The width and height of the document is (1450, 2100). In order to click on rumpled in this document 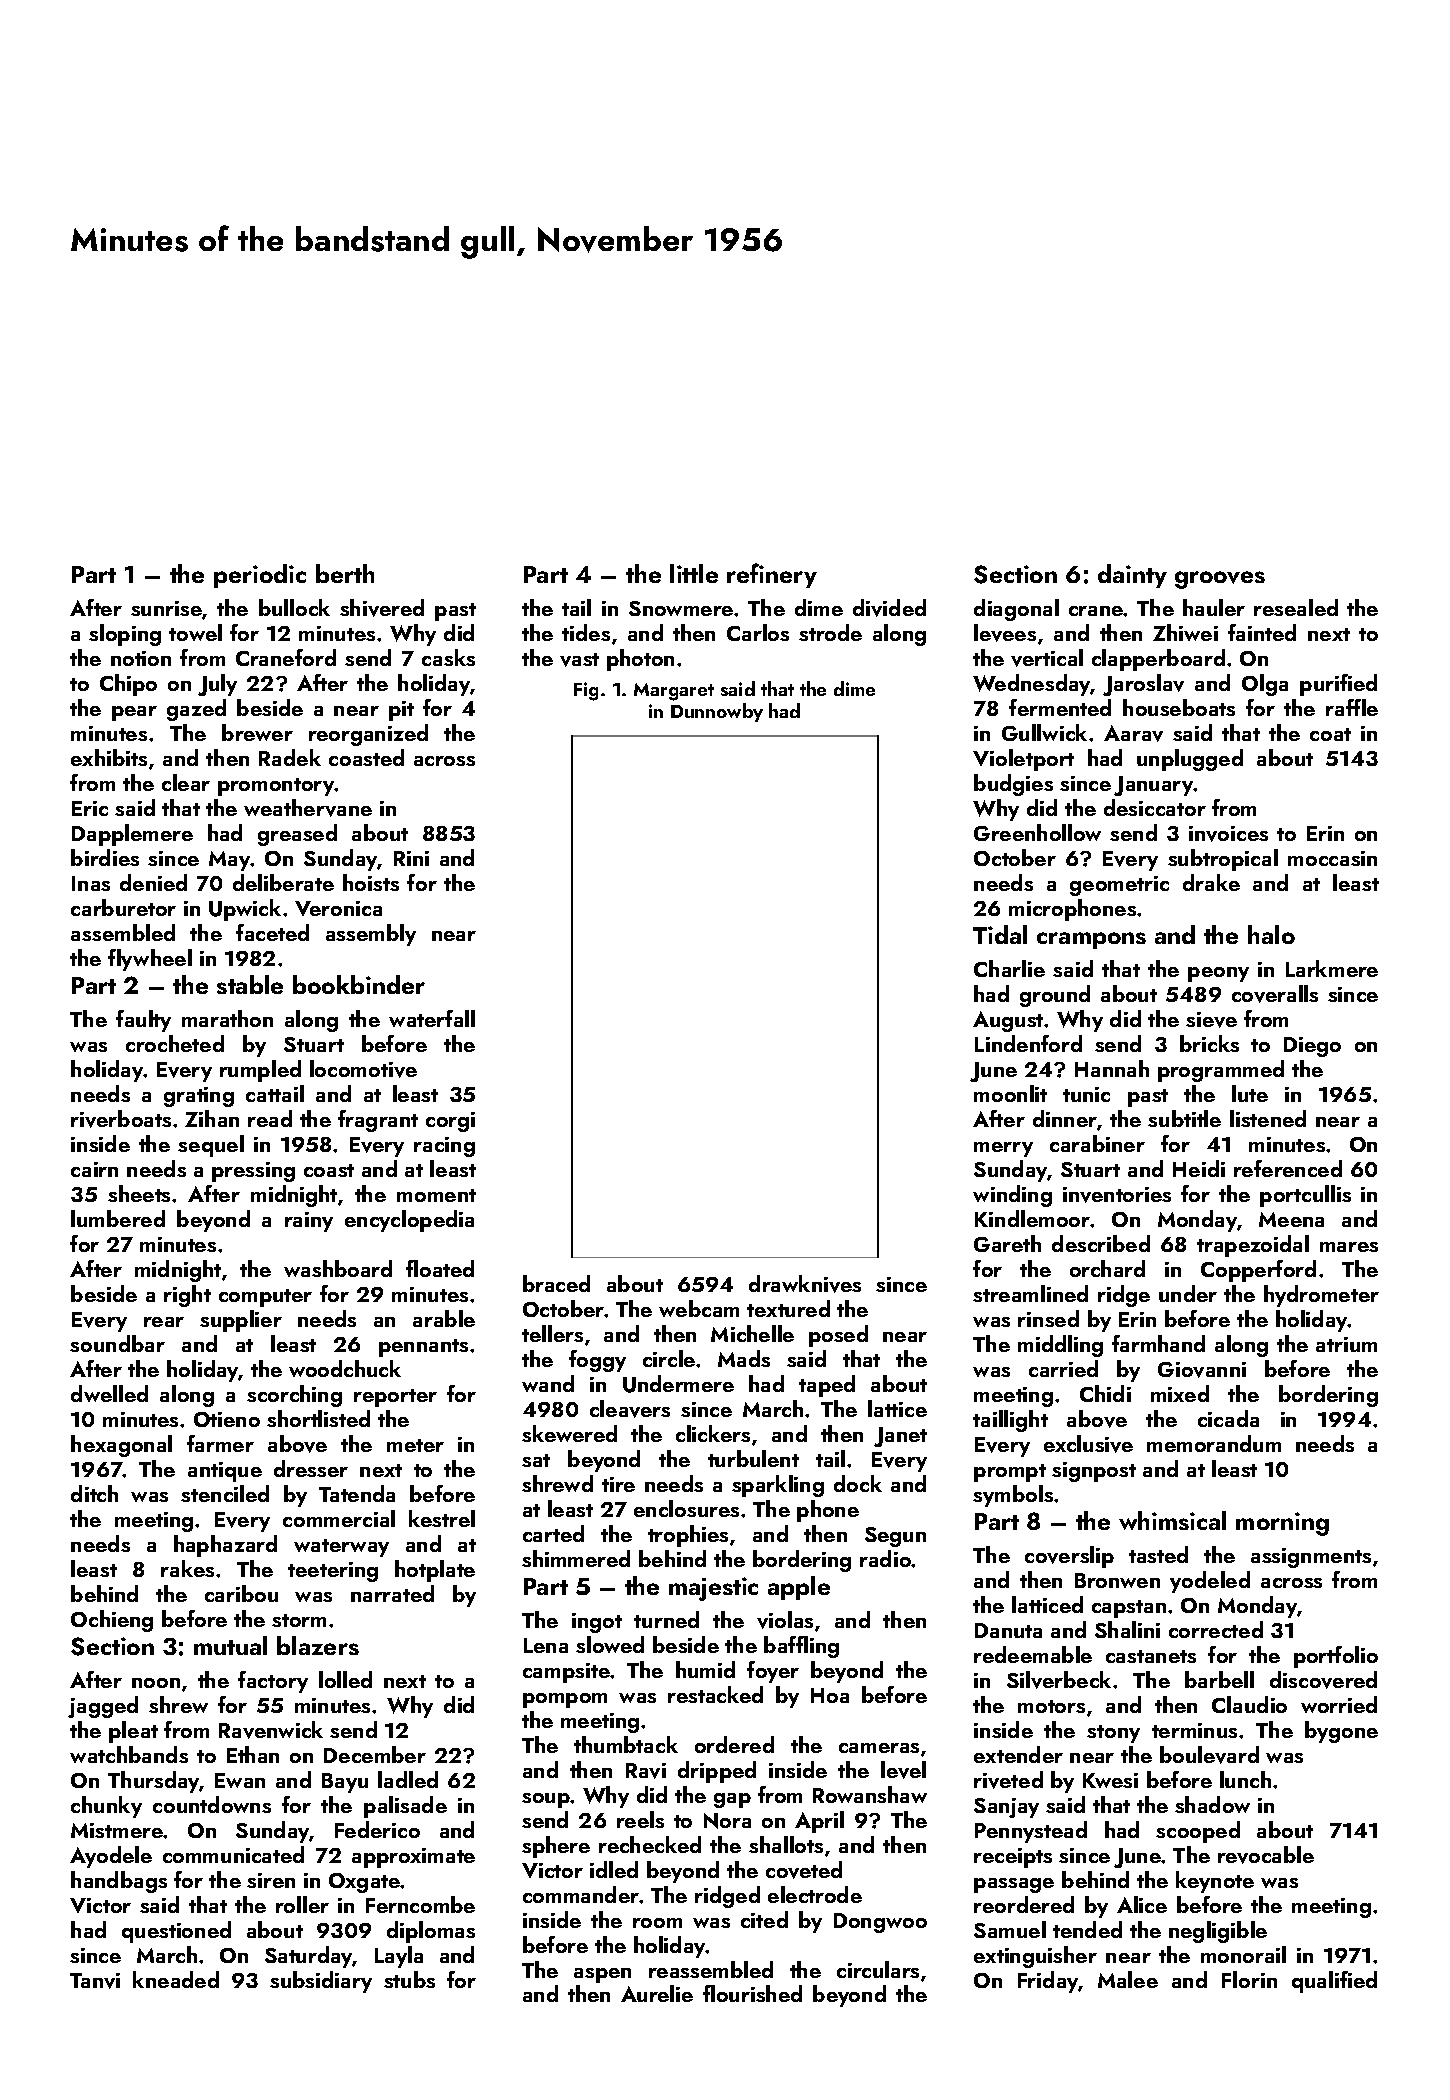, I will do `click(260, 1071)`.
